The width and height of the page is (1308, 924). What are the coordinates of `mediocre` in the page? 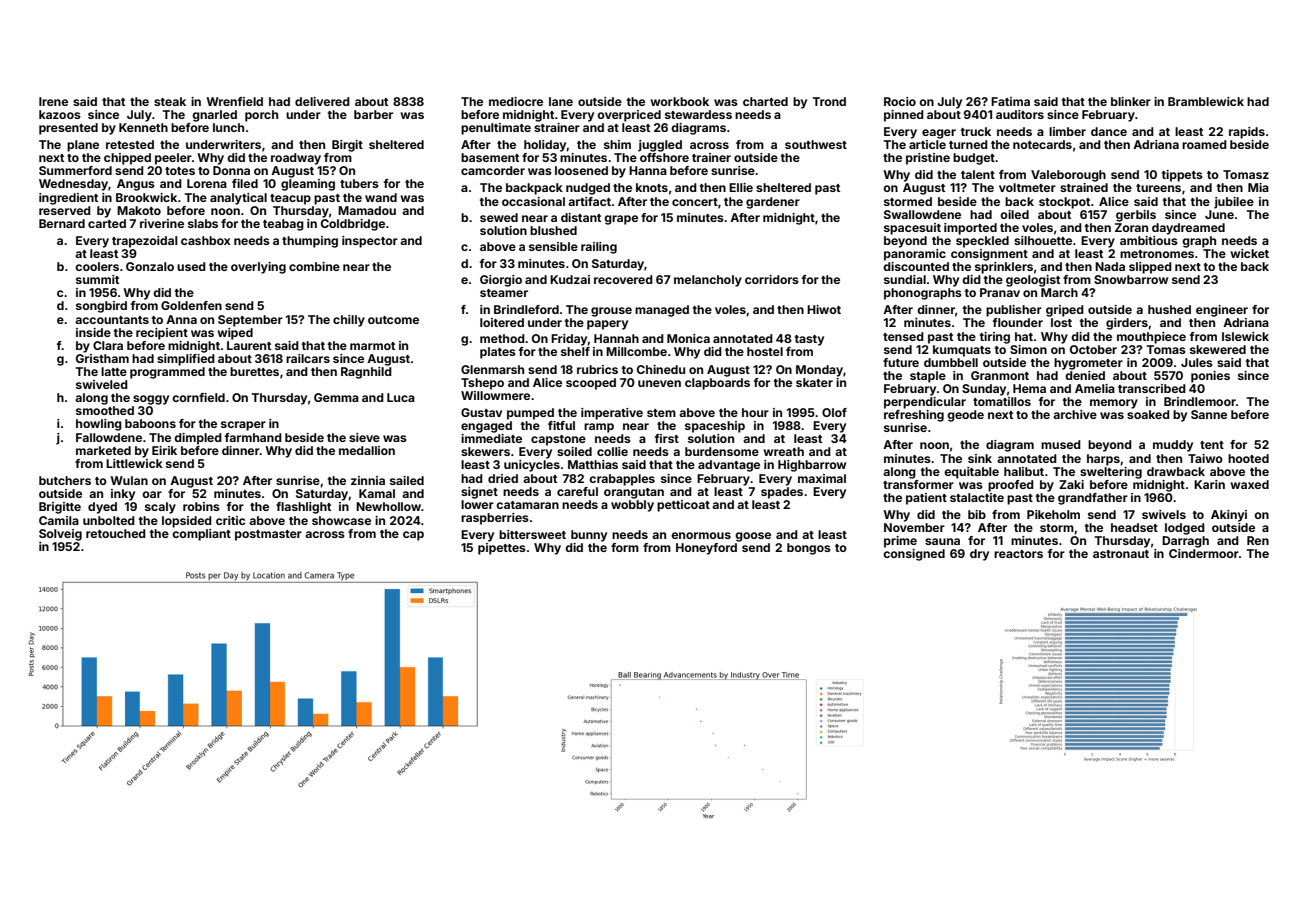 It's located at (516, 101).
